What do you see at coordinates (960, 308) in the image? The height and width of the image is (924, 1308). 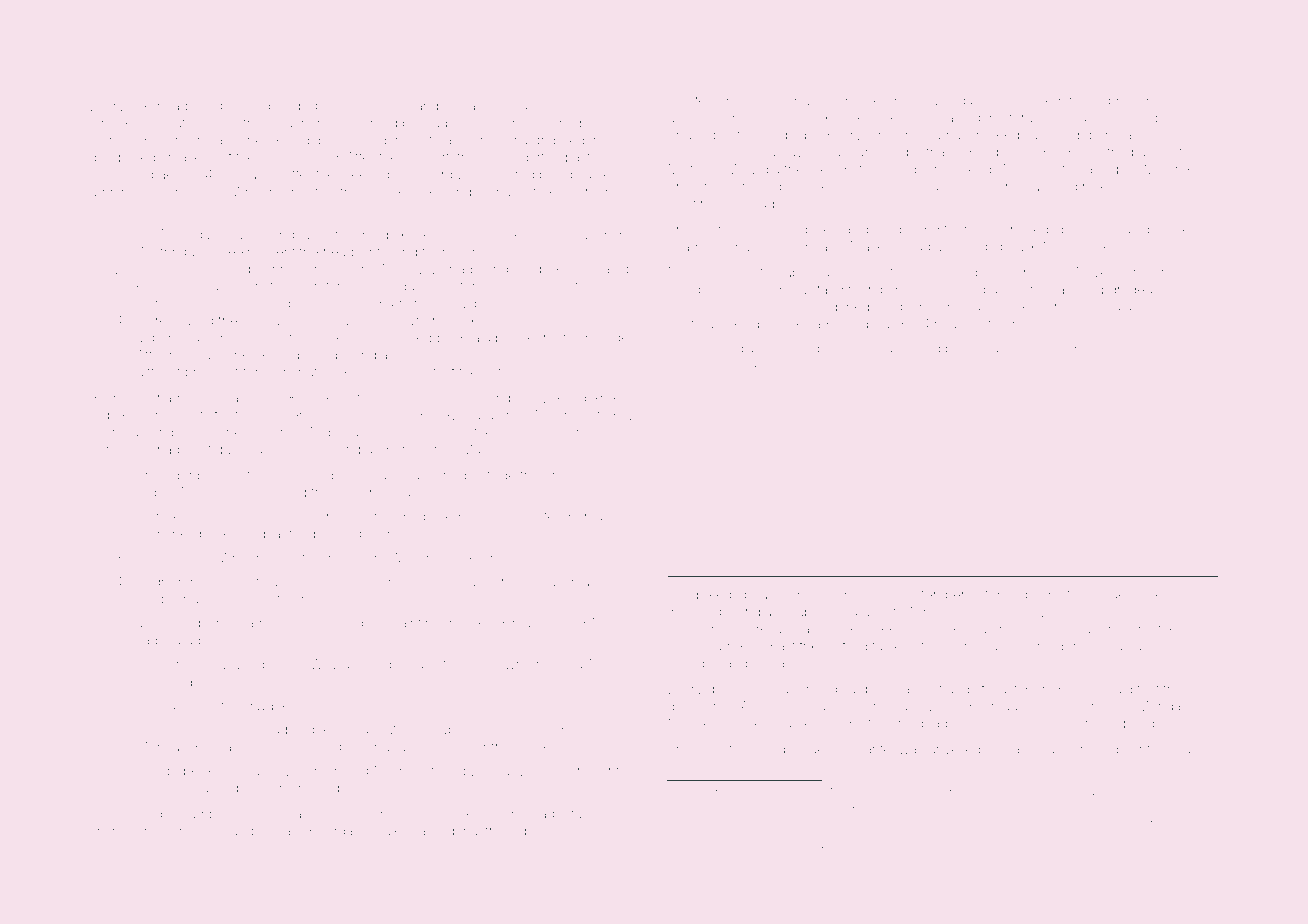 I see `drifting` at bounding box center [960, 308].
